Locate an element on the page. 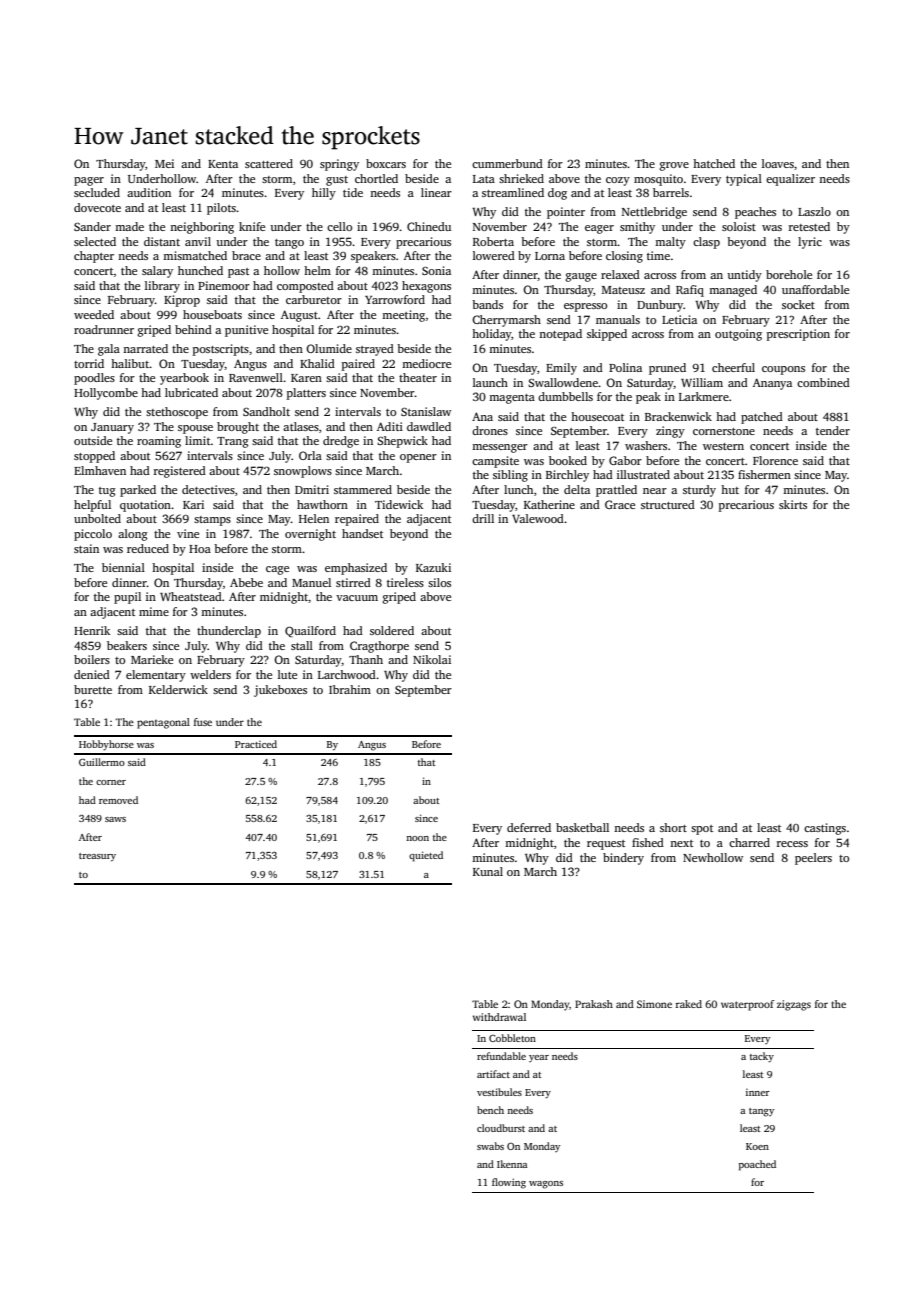 The height and width of the image is (1308, 924). Larchwood is located at coordinates (347, 674).
